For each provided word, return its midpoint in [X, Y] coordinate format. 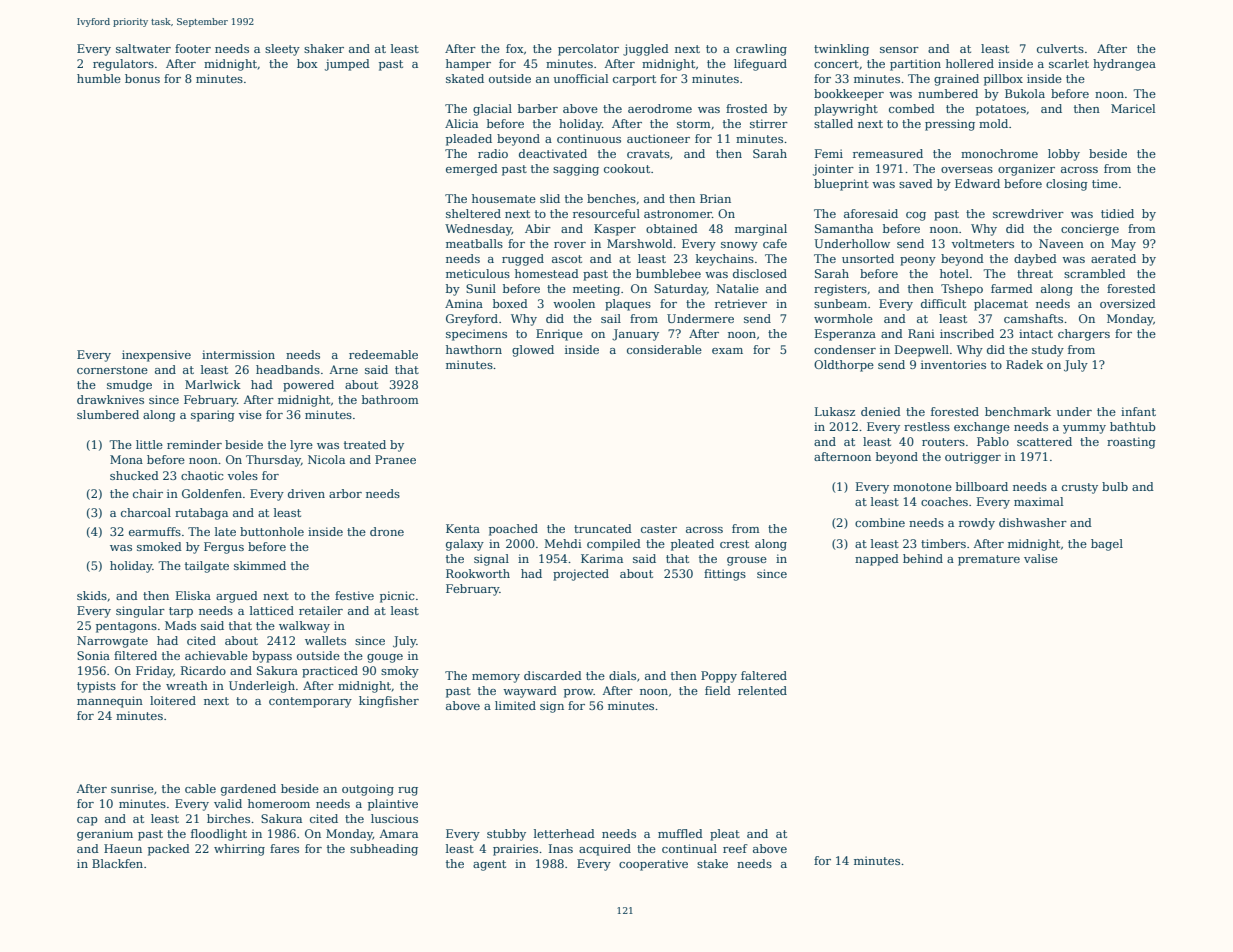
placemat [1001, 305]
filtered [135, 655]
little [149, 444]
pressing [950, 125]
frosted [747, 108]
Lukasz [835, 411]
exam [727, 351]
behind [923, 558]
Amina [464, 303]
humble [99, 78]
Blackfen [117, 863]
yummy [1084, 429]
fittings [725, 575]
